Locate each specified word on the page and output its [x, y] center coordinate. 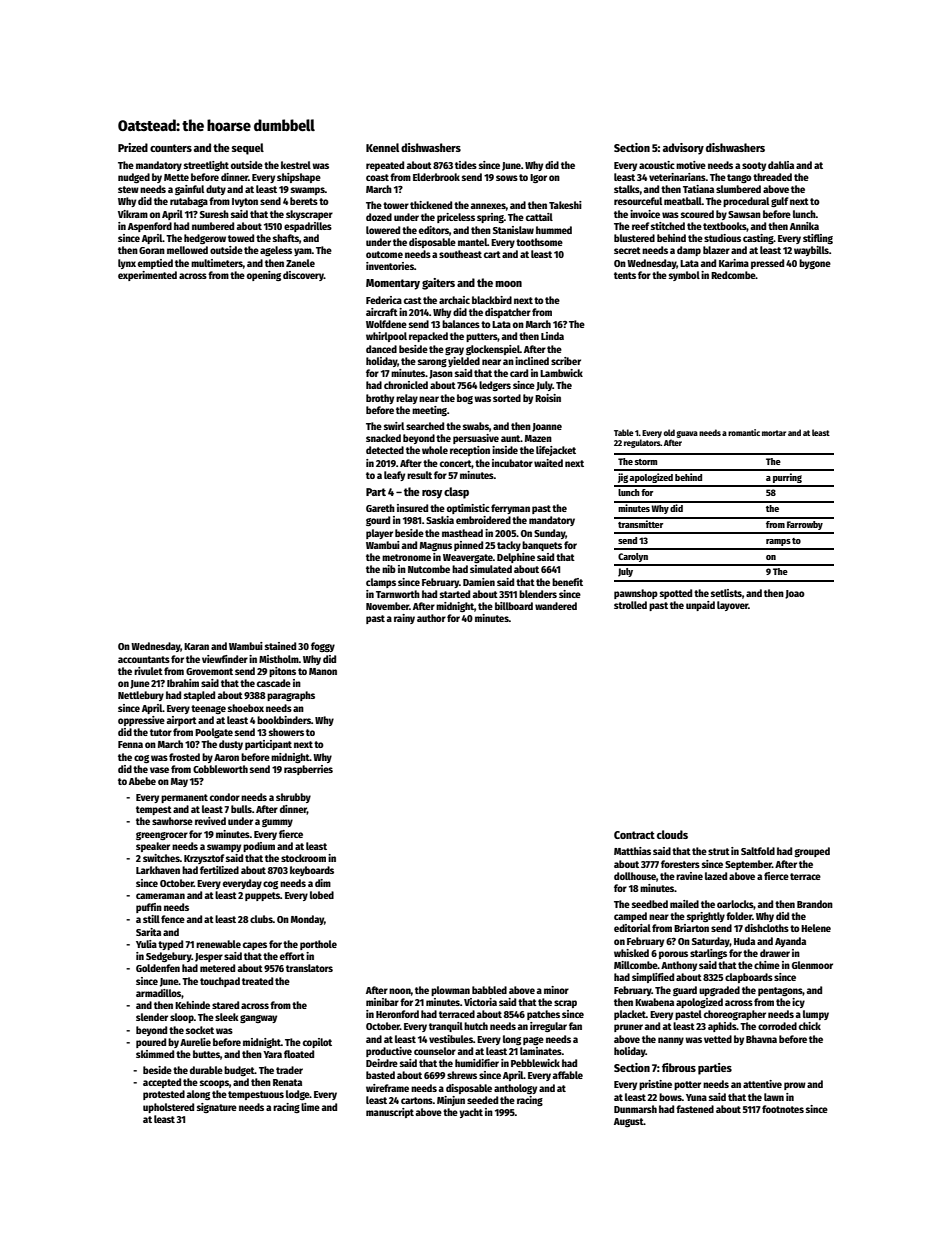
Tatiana [698, 189]
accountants [144, 659]
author [431, 618]
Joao [795, 594]
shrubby [293, 798]
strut [719, 851]
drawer [775, 953]
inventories [390, 266]
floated [299, 1054]
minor [556, 990]
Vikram [133, 214]
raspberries [308, 770]
